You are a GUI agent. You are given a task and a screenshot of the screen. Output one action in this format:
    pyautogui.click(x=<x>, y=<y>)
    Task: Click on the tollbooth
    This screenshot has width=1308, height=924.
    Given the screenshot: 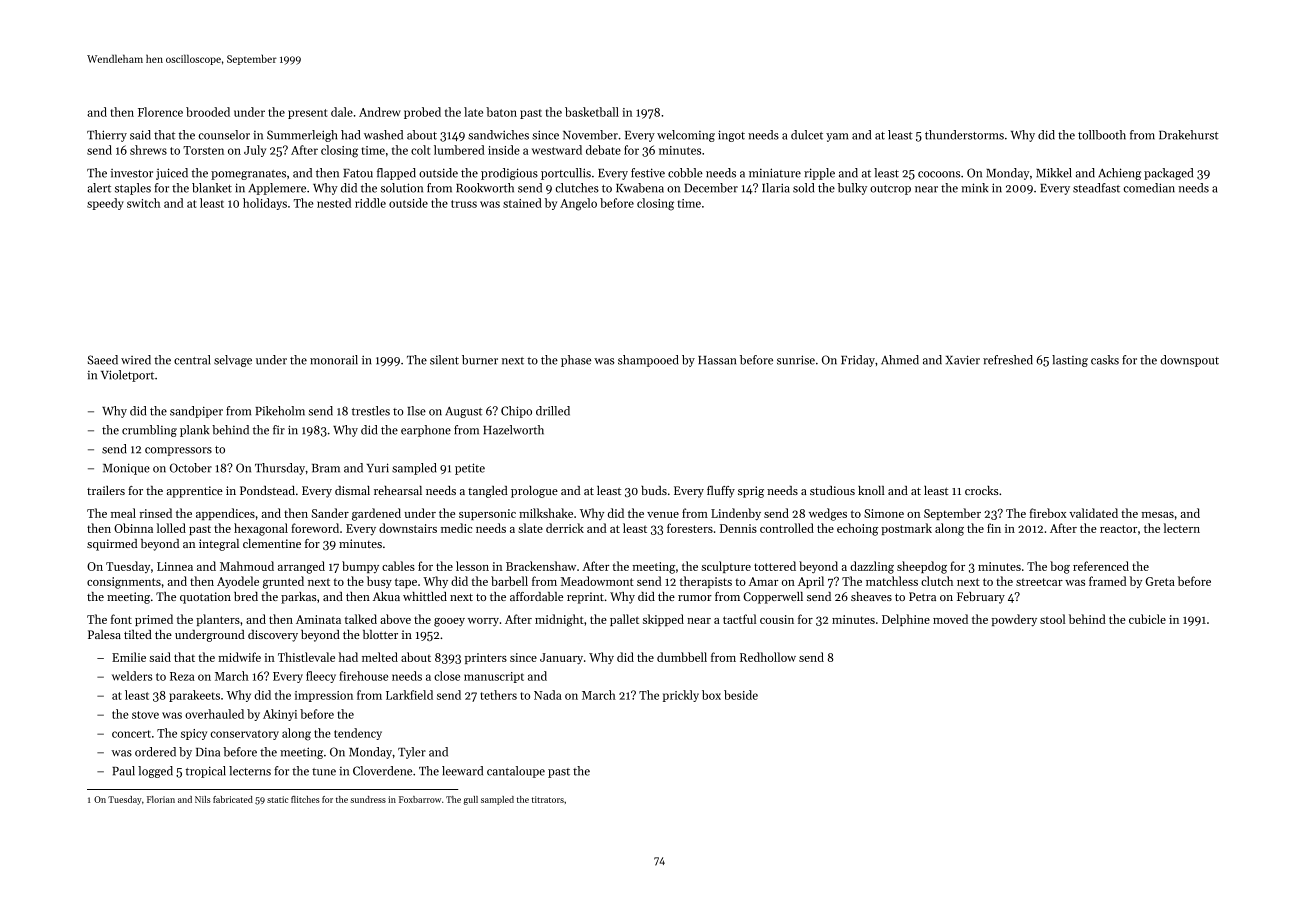 What is the action you would take?
    pyautogui.click(x=1102, y=135)
